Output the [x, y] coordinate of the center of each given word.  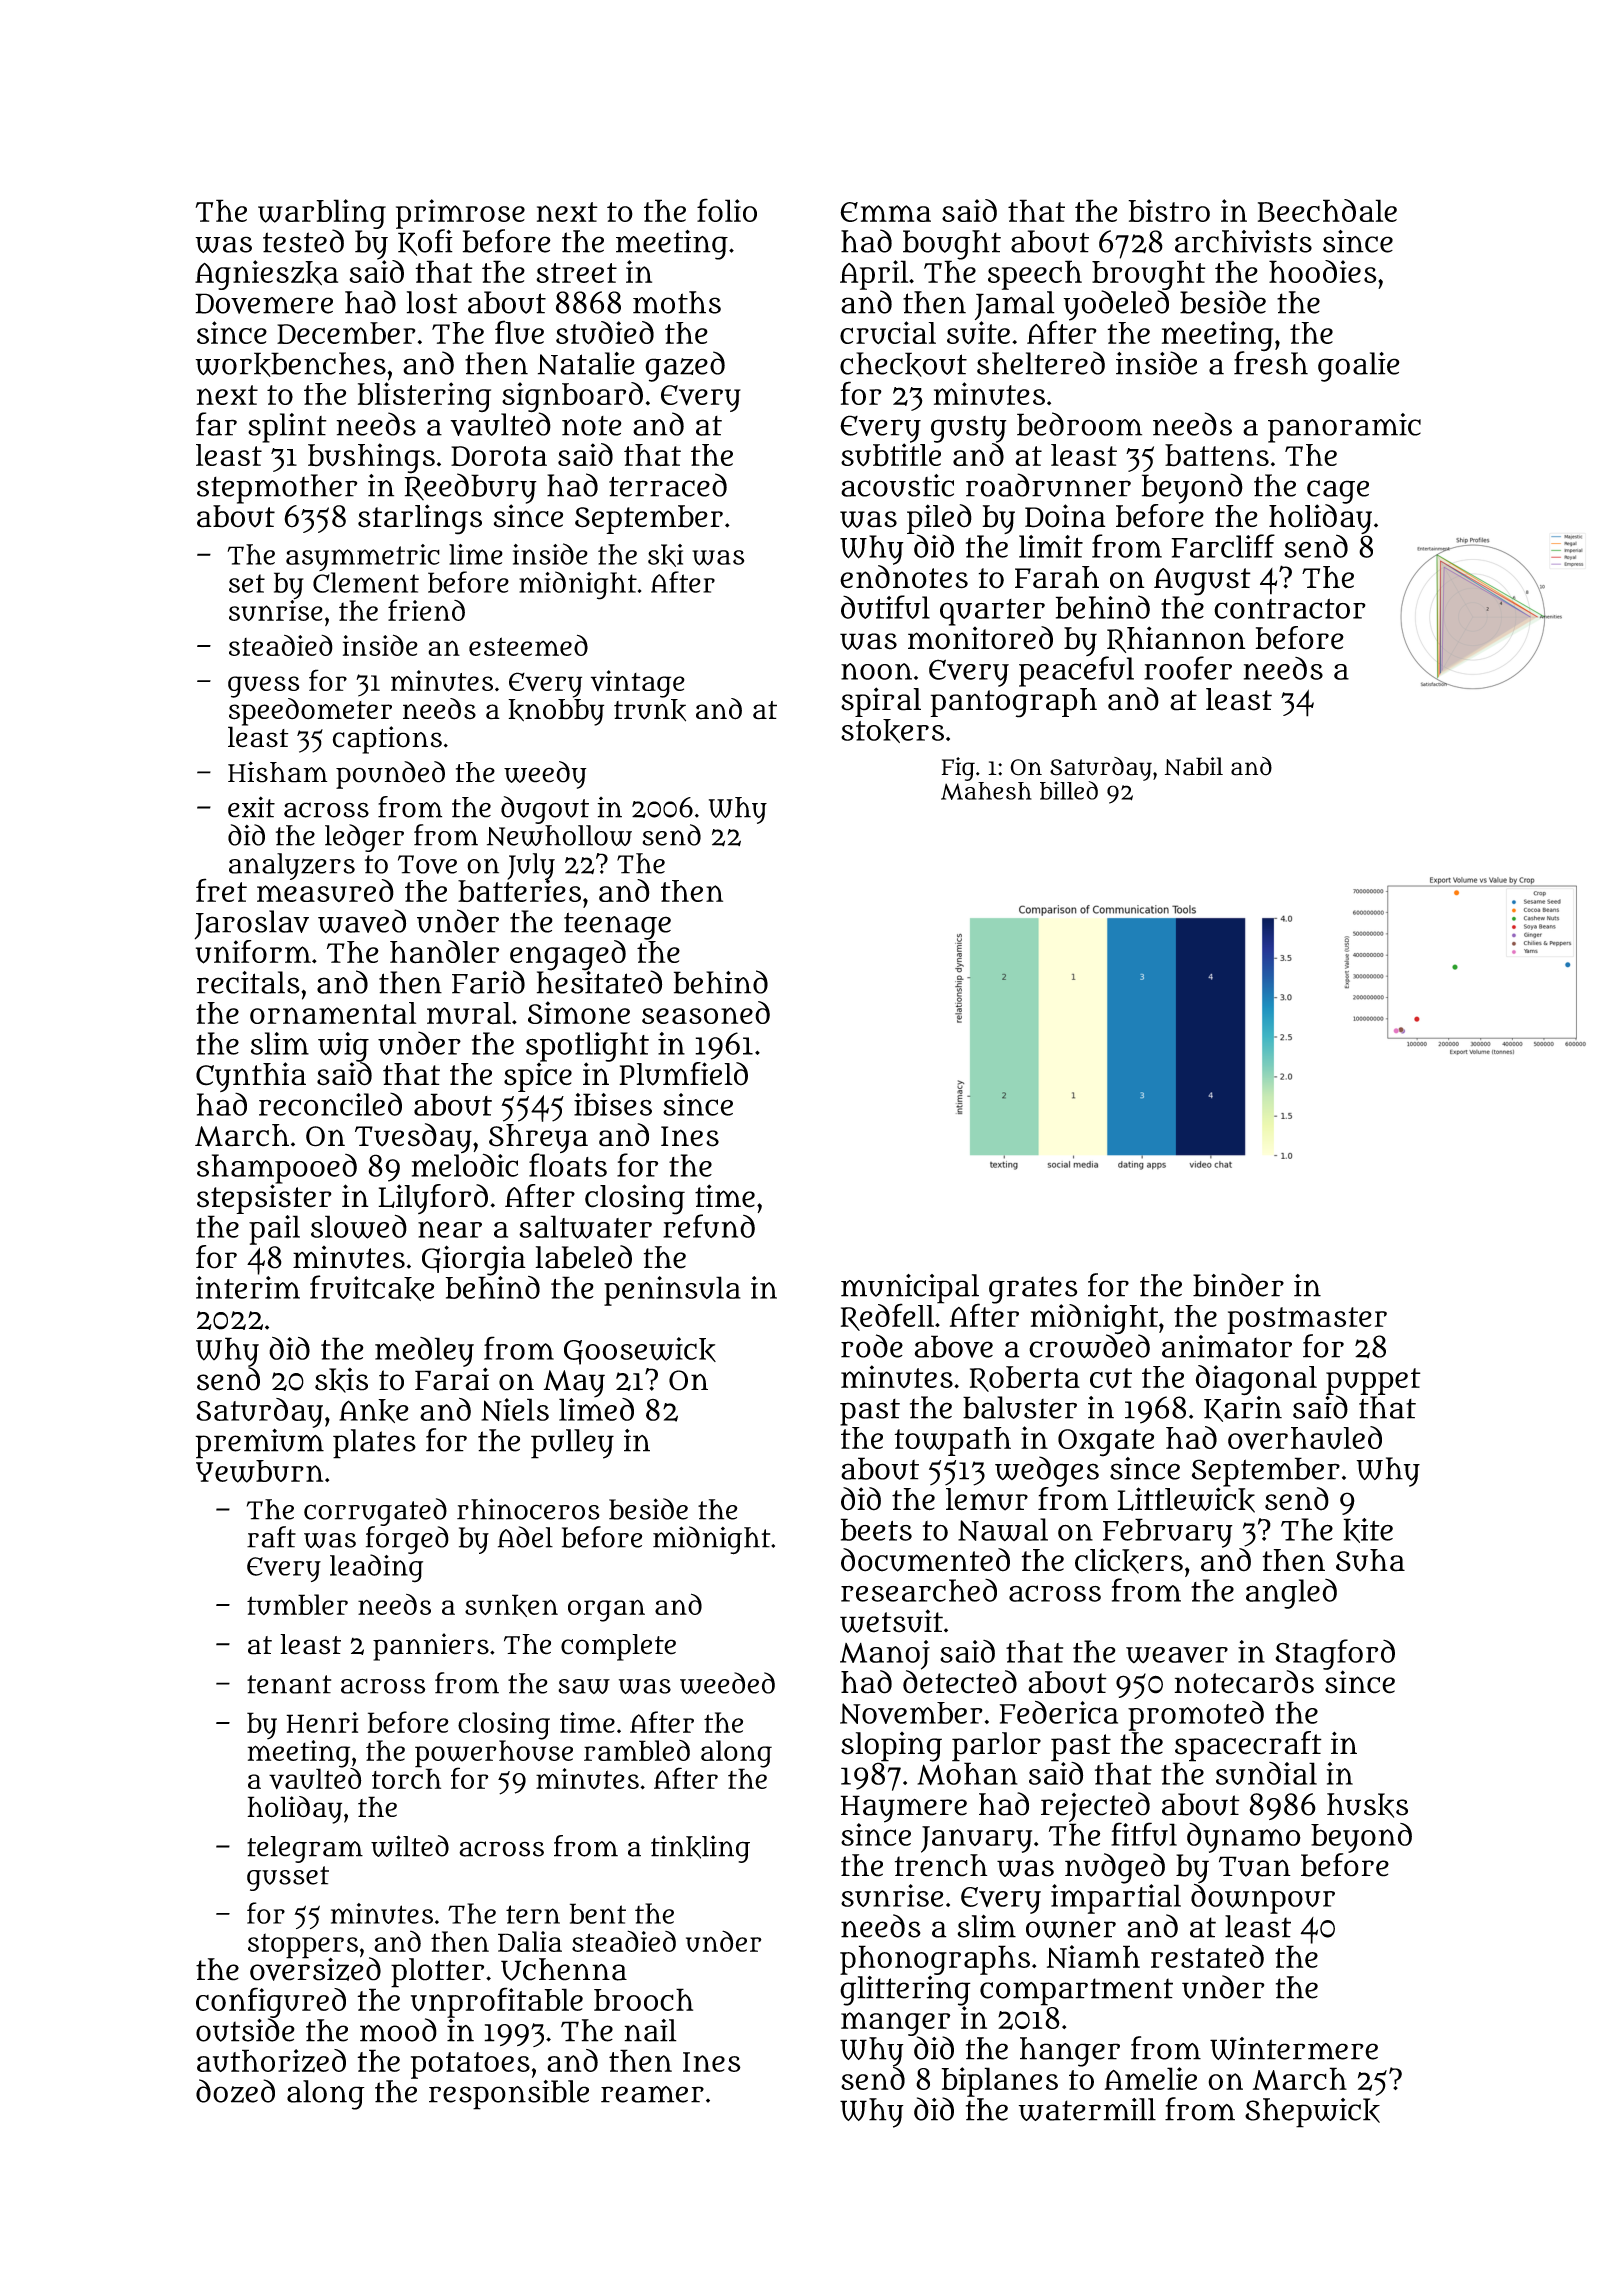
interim [248, 1287]
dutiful [885, 607]
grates [1033, 1290]
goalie [1359, 367]
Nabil [1194, 766]
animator [1227, 1346]
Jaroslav [251, 925]
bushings [371, 458]
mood [398, 2030]
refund [709, 1226]
